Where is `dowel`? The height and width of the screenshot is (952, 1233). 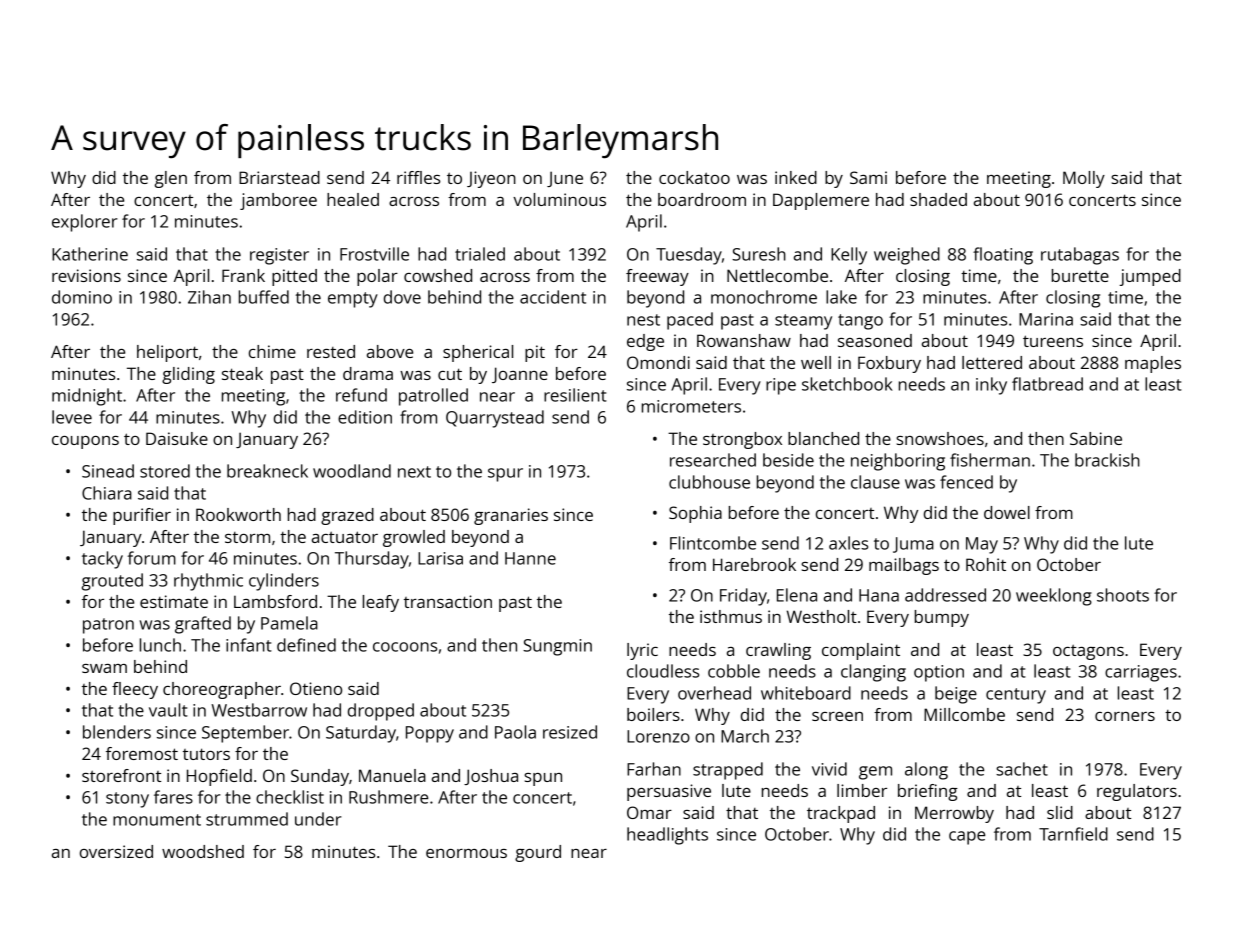 dowel is located at coordinates (1007, 512).
